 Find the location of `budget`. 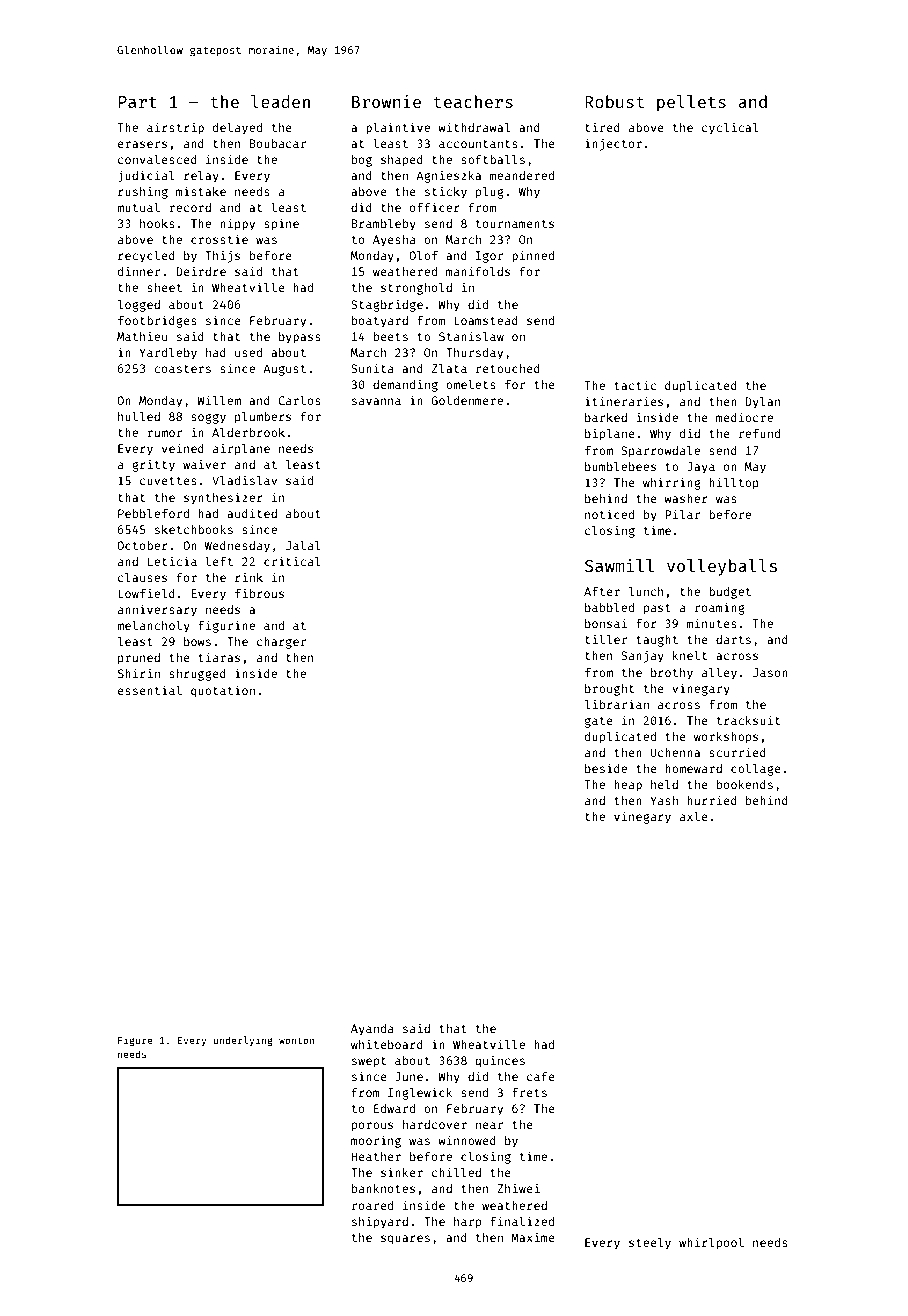

budget is located at coordinates (730, 593).
